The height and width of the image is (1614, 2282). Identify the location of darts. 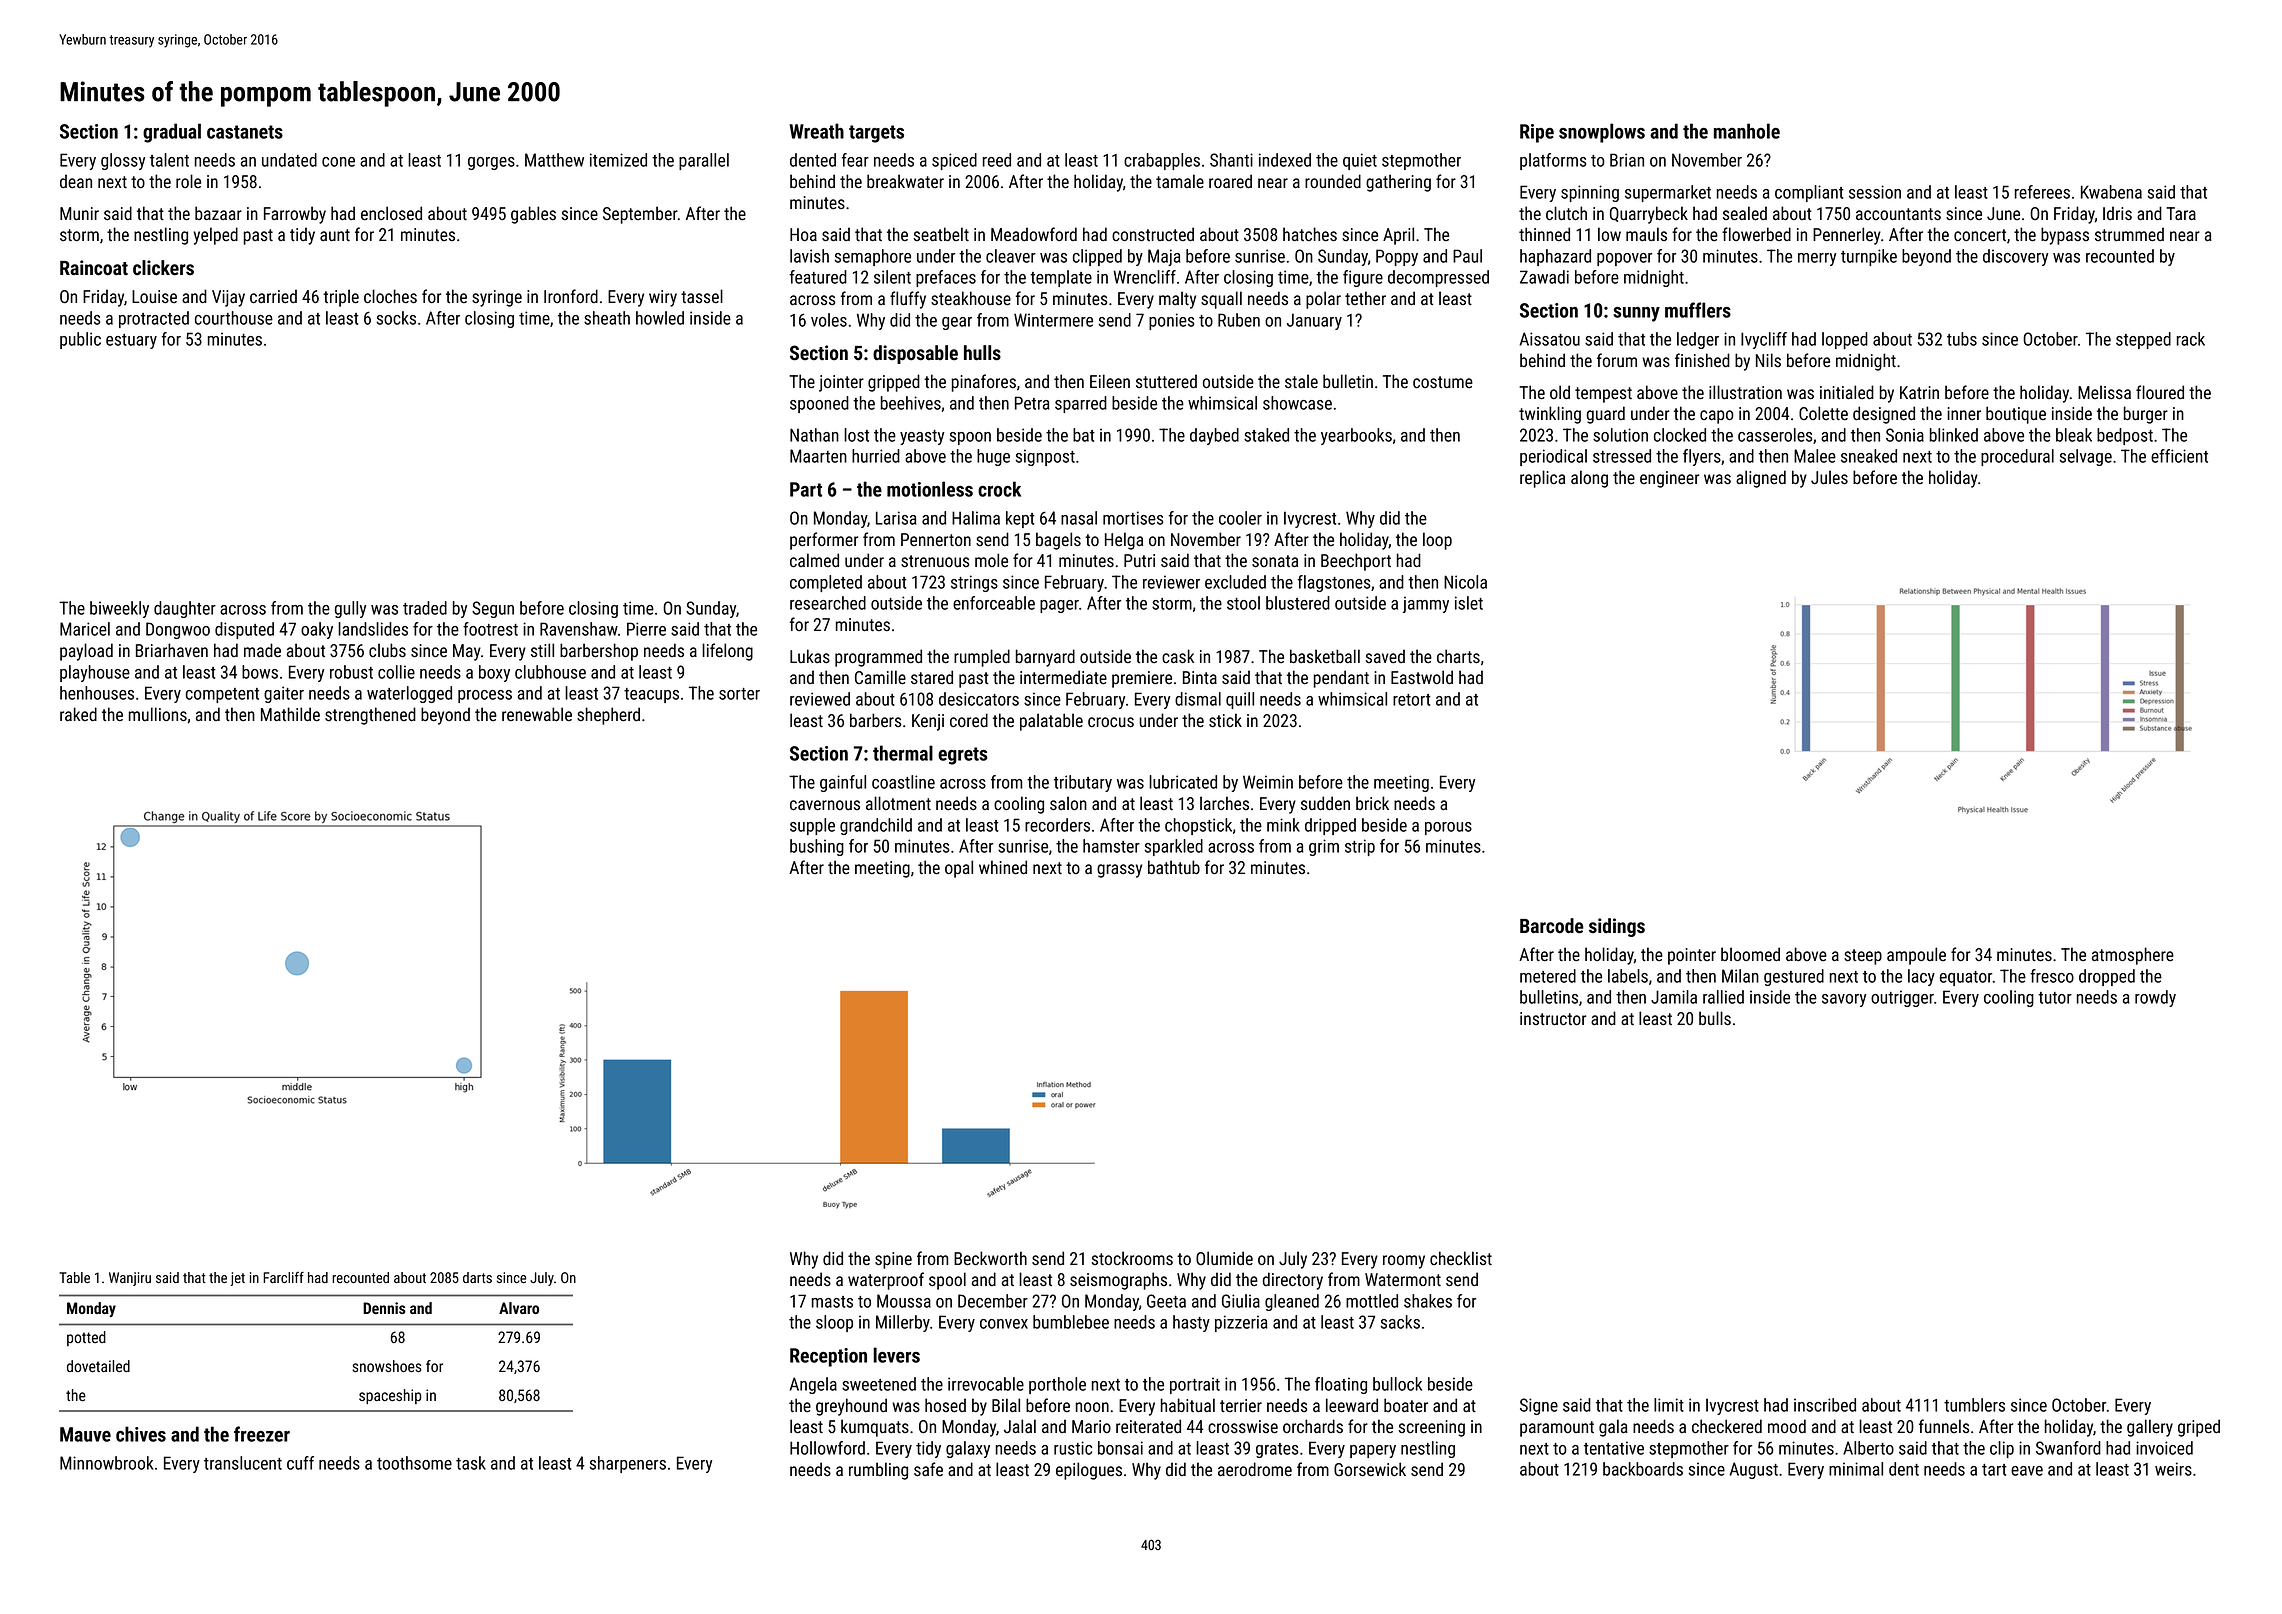
(477, 1277).
